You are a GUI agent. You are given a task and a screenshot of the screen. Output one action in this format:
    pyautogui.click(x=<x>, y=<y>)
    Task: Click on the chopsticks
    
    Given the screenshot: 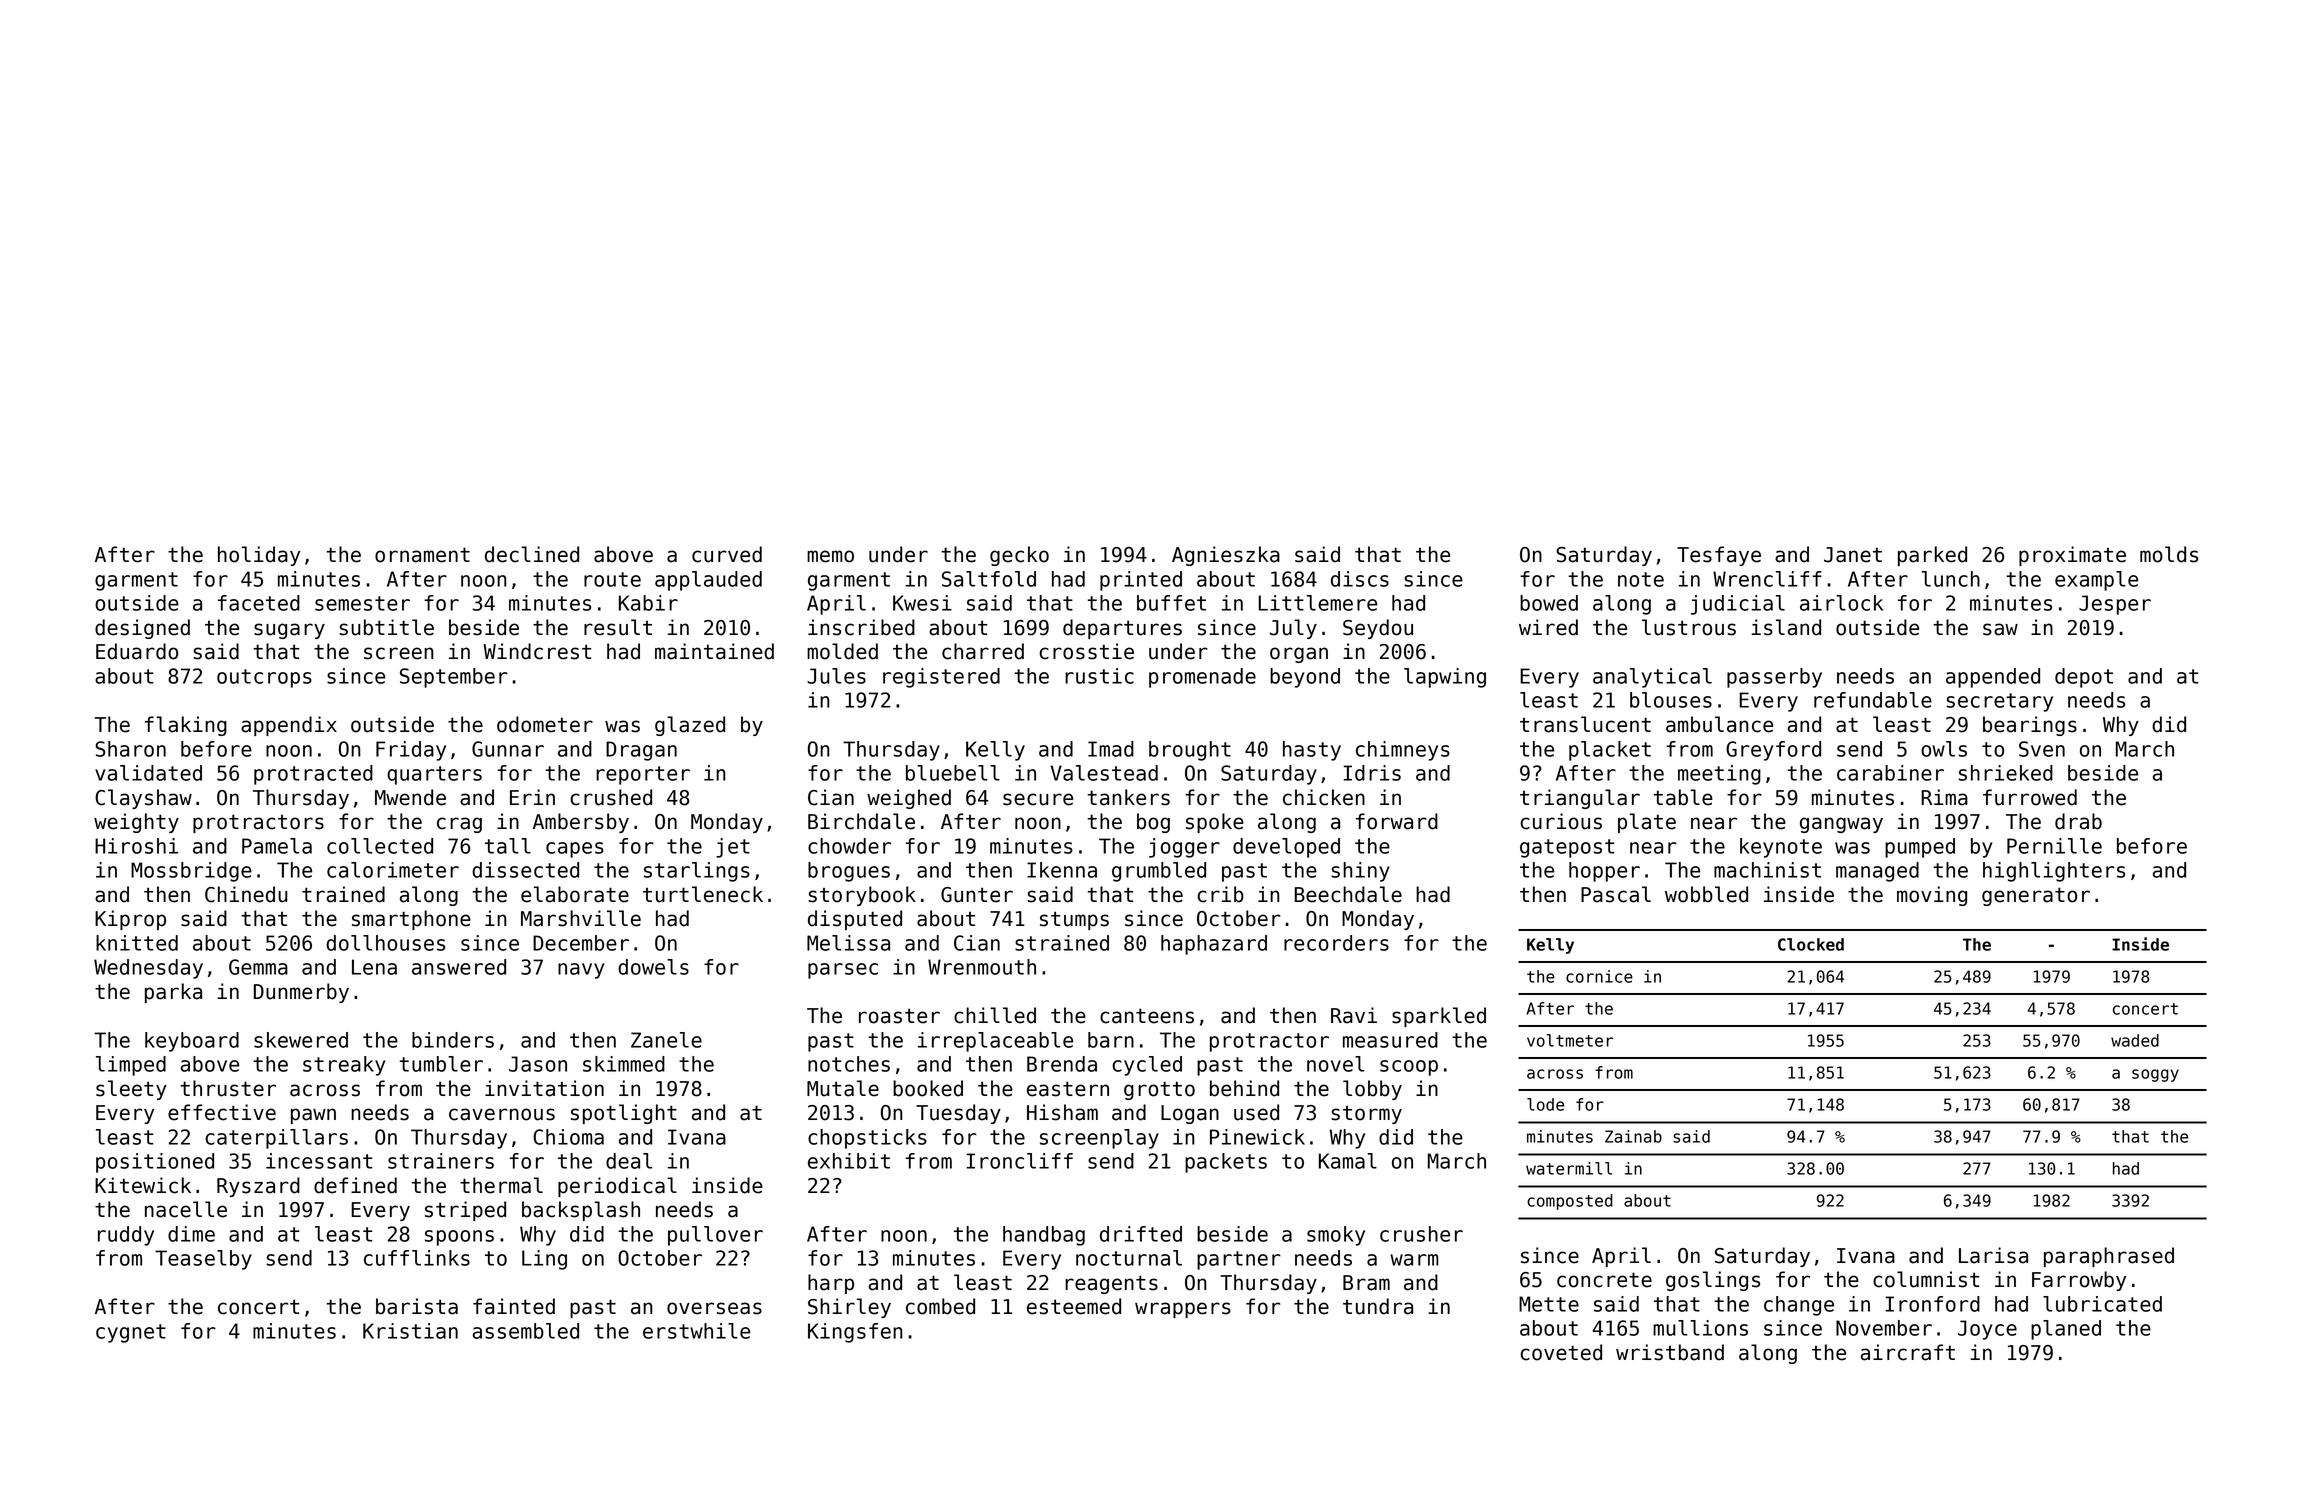 What is the action you would take?
    pyautogui.click(x=867, y=1139)
